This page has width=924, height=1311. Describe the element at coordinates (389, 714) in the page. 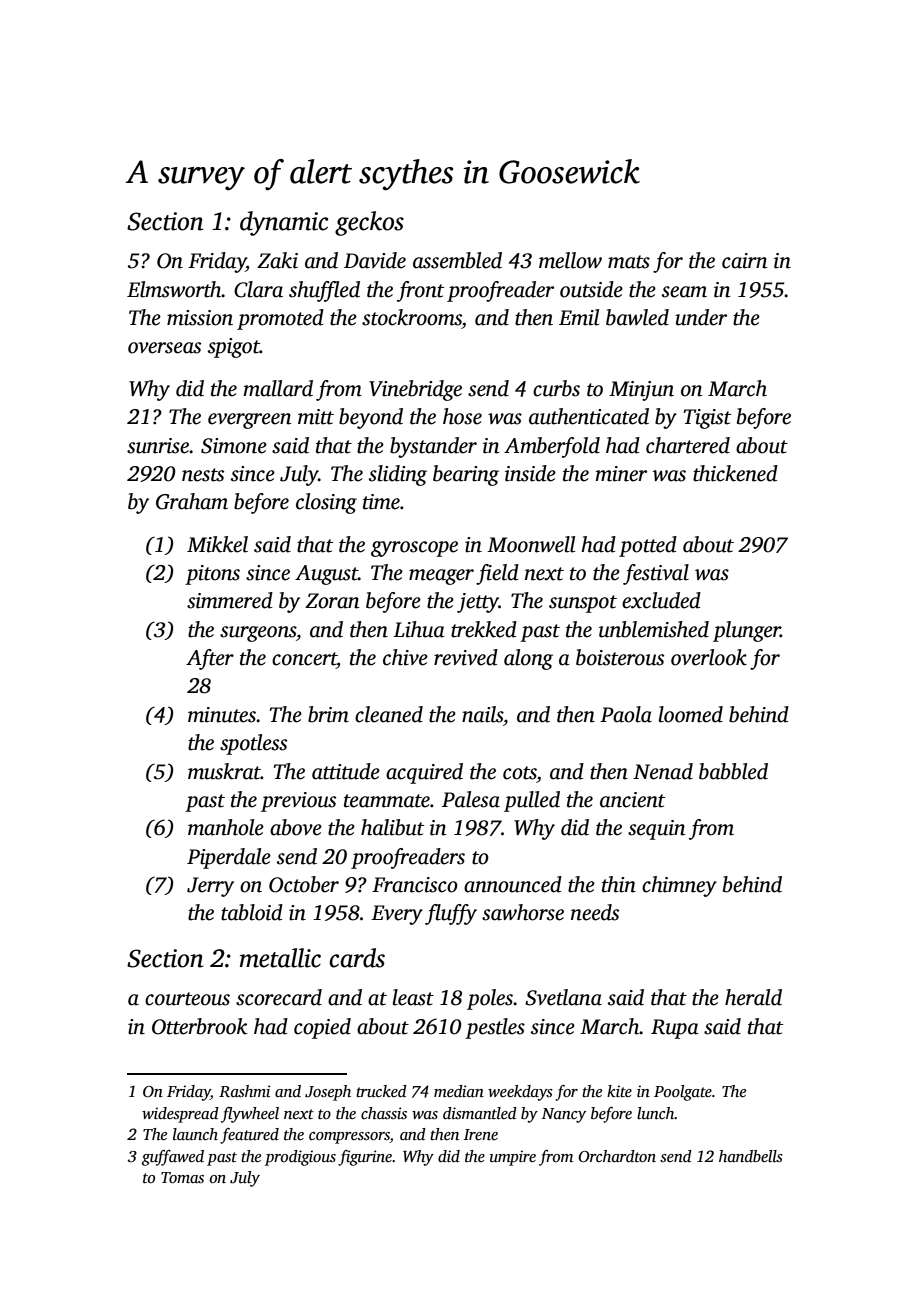

I see `cleaned` at that location.
